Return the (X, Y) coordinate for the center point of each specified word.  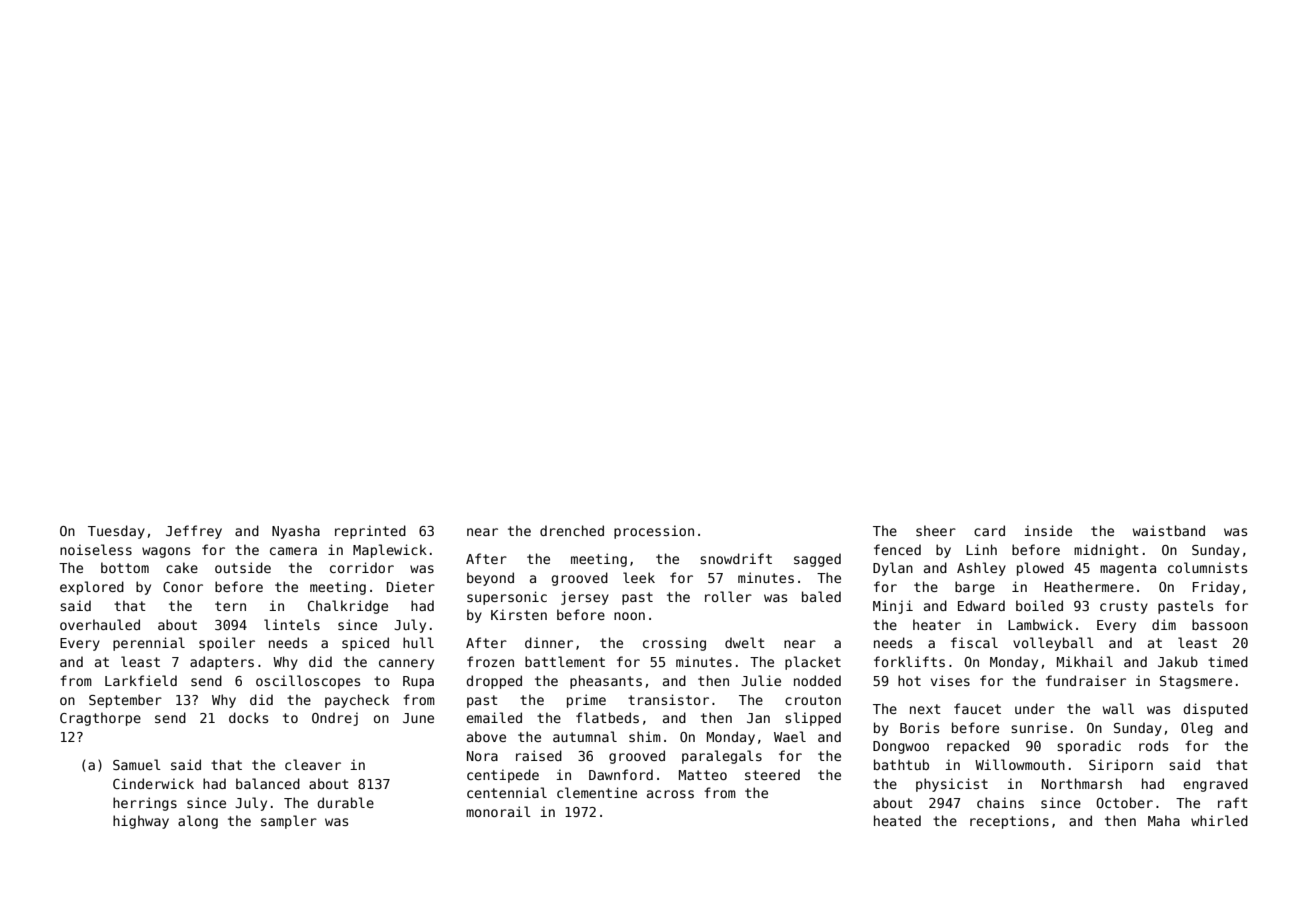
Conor (183, 587)
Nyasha (296, 532)
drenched (572, 530)
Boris (919, 727)
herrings (145, 804)
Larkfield (141, 680)
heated (897, 820)
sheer (936, 530)
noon (629, 616)
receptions (1009, 822)
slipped (813, 719)
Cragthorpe (100, 719)
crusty (1124, 607)
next (925, 709)
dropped (494, 682)
